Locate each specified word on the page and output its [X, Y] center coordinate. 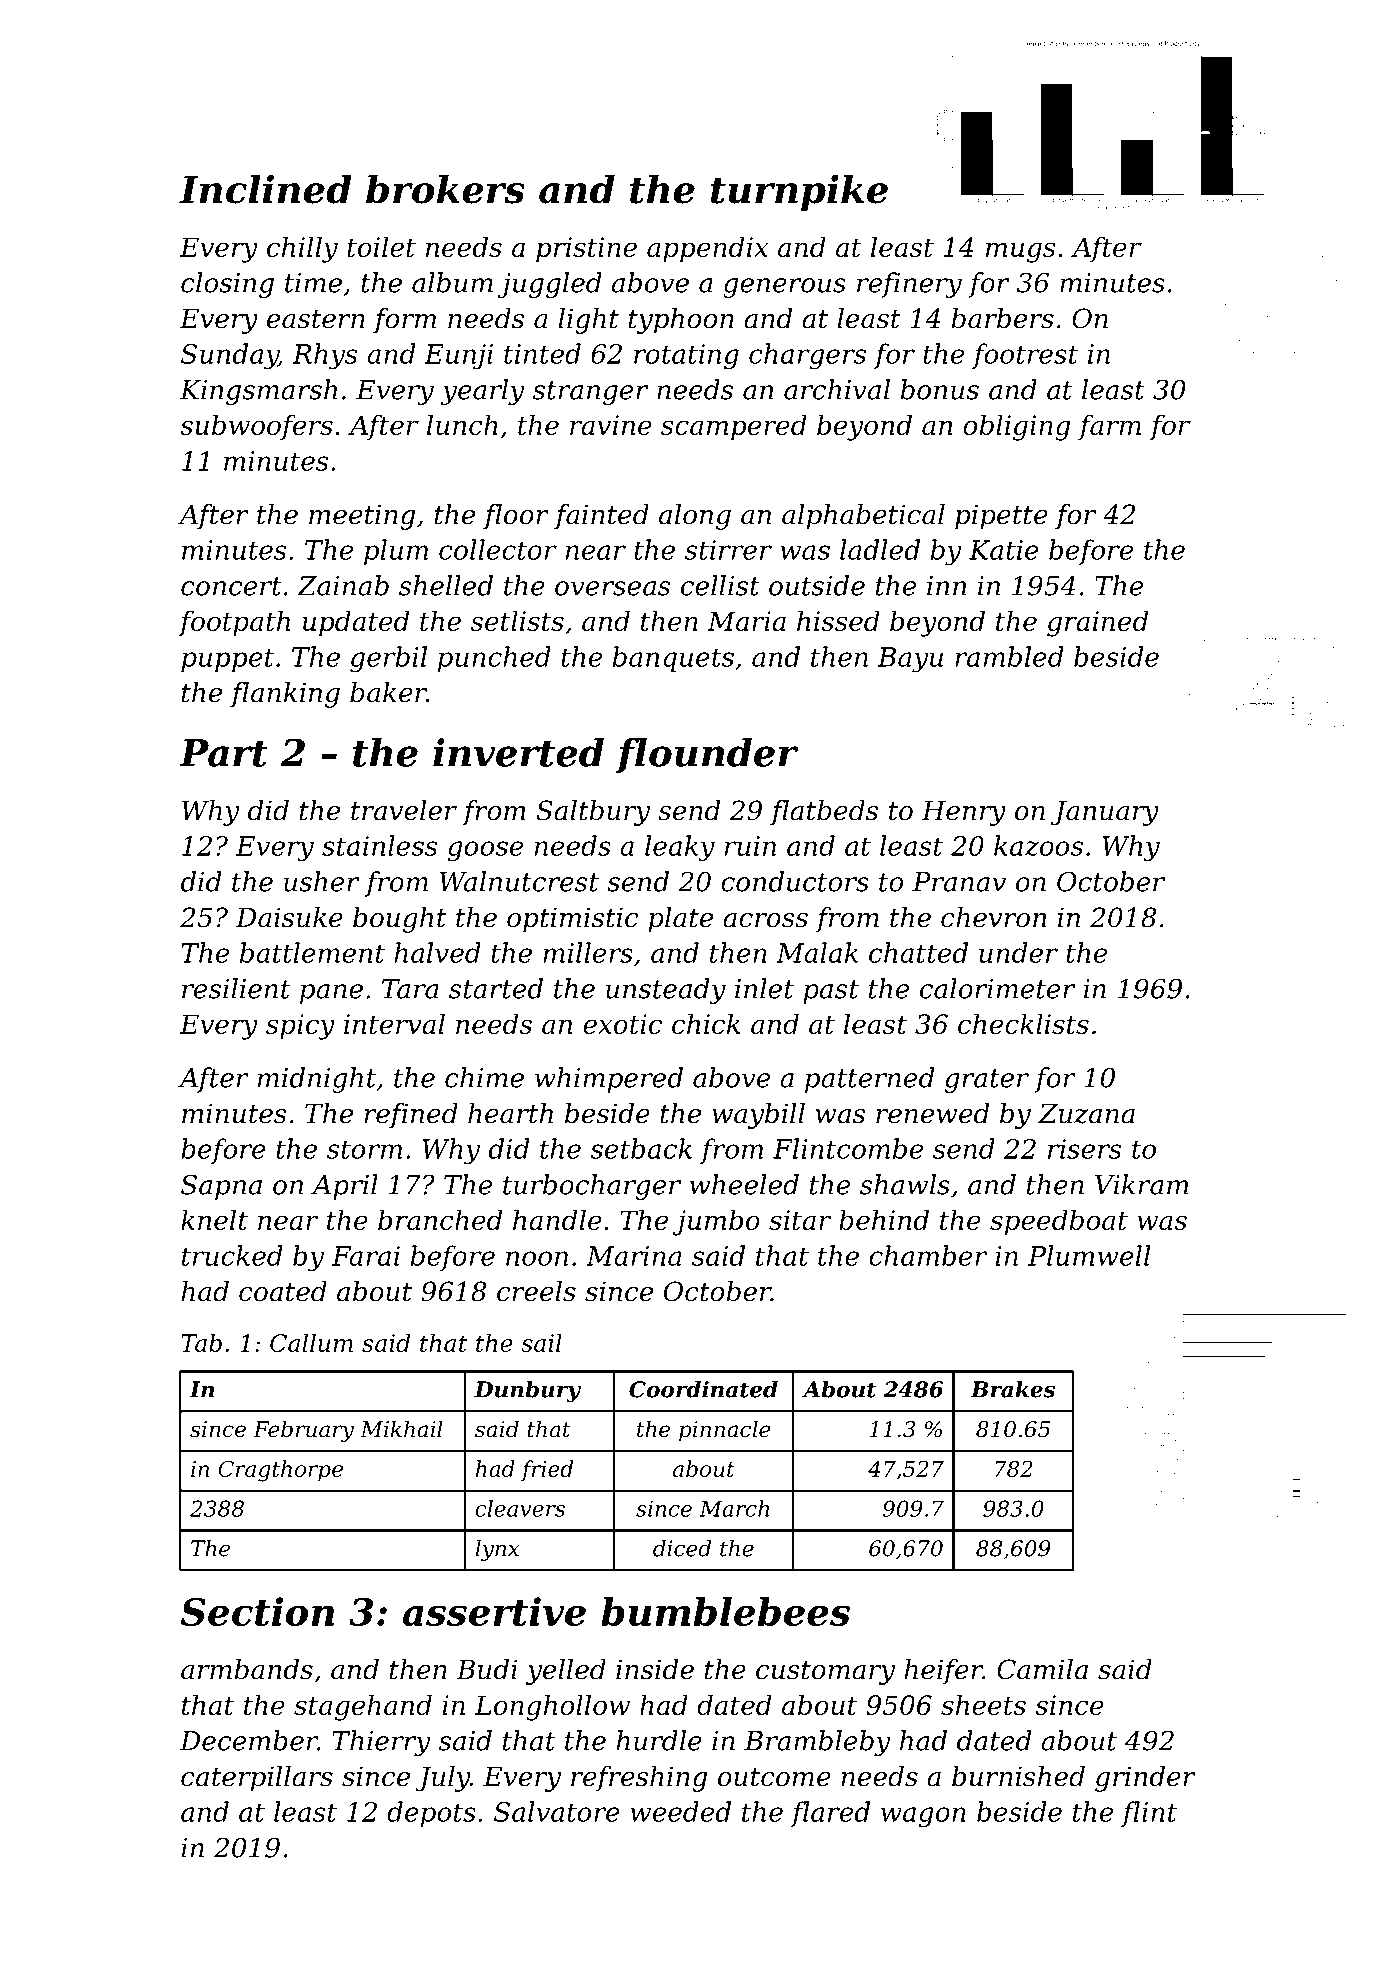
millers [588, 952]
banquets [673, 659]
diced [682, 1548]
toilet [381, 246]
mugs [1021, 252]
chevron [993, 917]
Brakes [1013, 1389]
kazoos [1038, 845]
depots [431, 1814]
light [588, 321]
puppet [227, 660]
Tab [201, 1342]
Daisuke [289, 917]
